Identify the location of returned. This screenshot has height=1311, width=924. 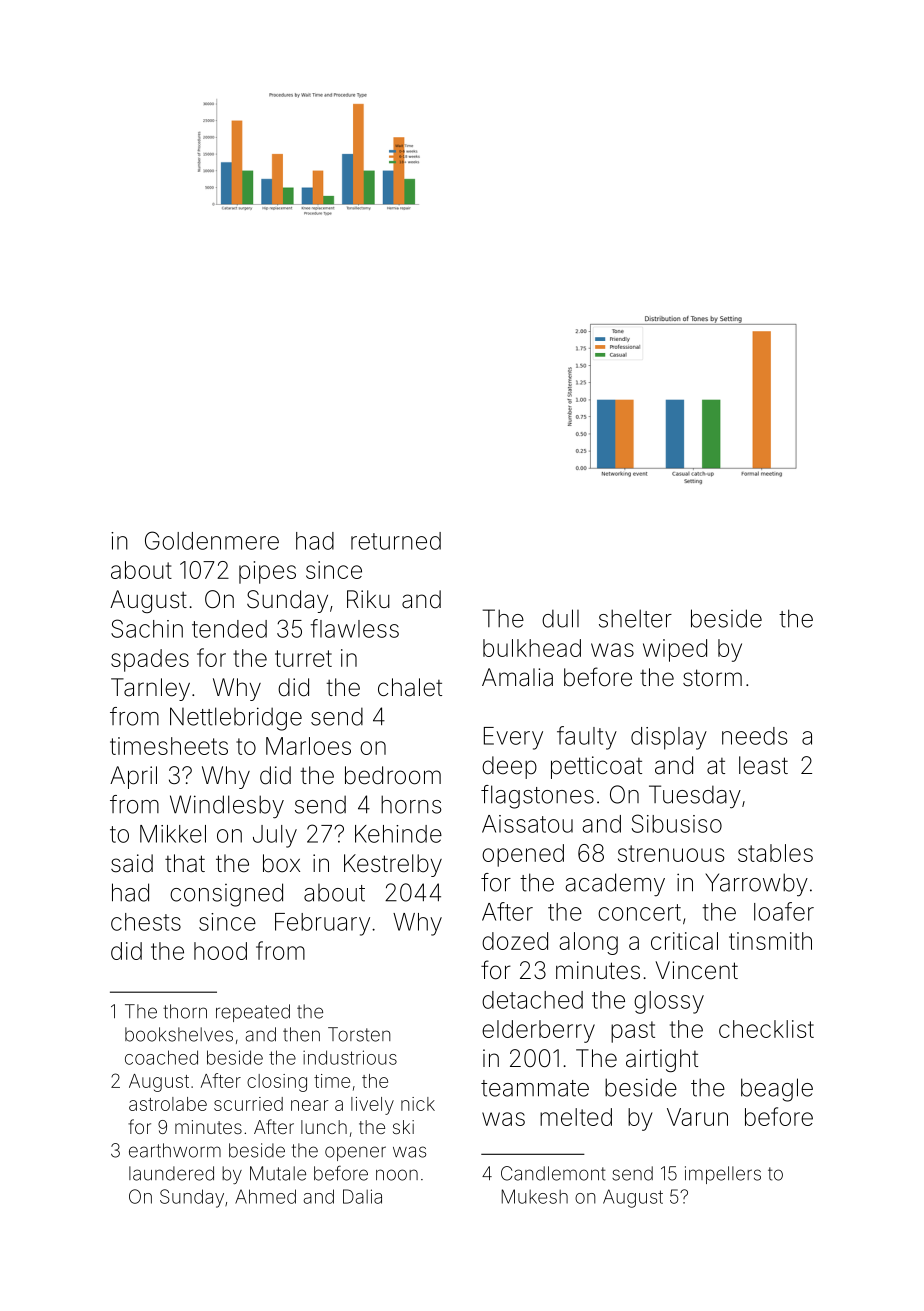
(396, 541).
